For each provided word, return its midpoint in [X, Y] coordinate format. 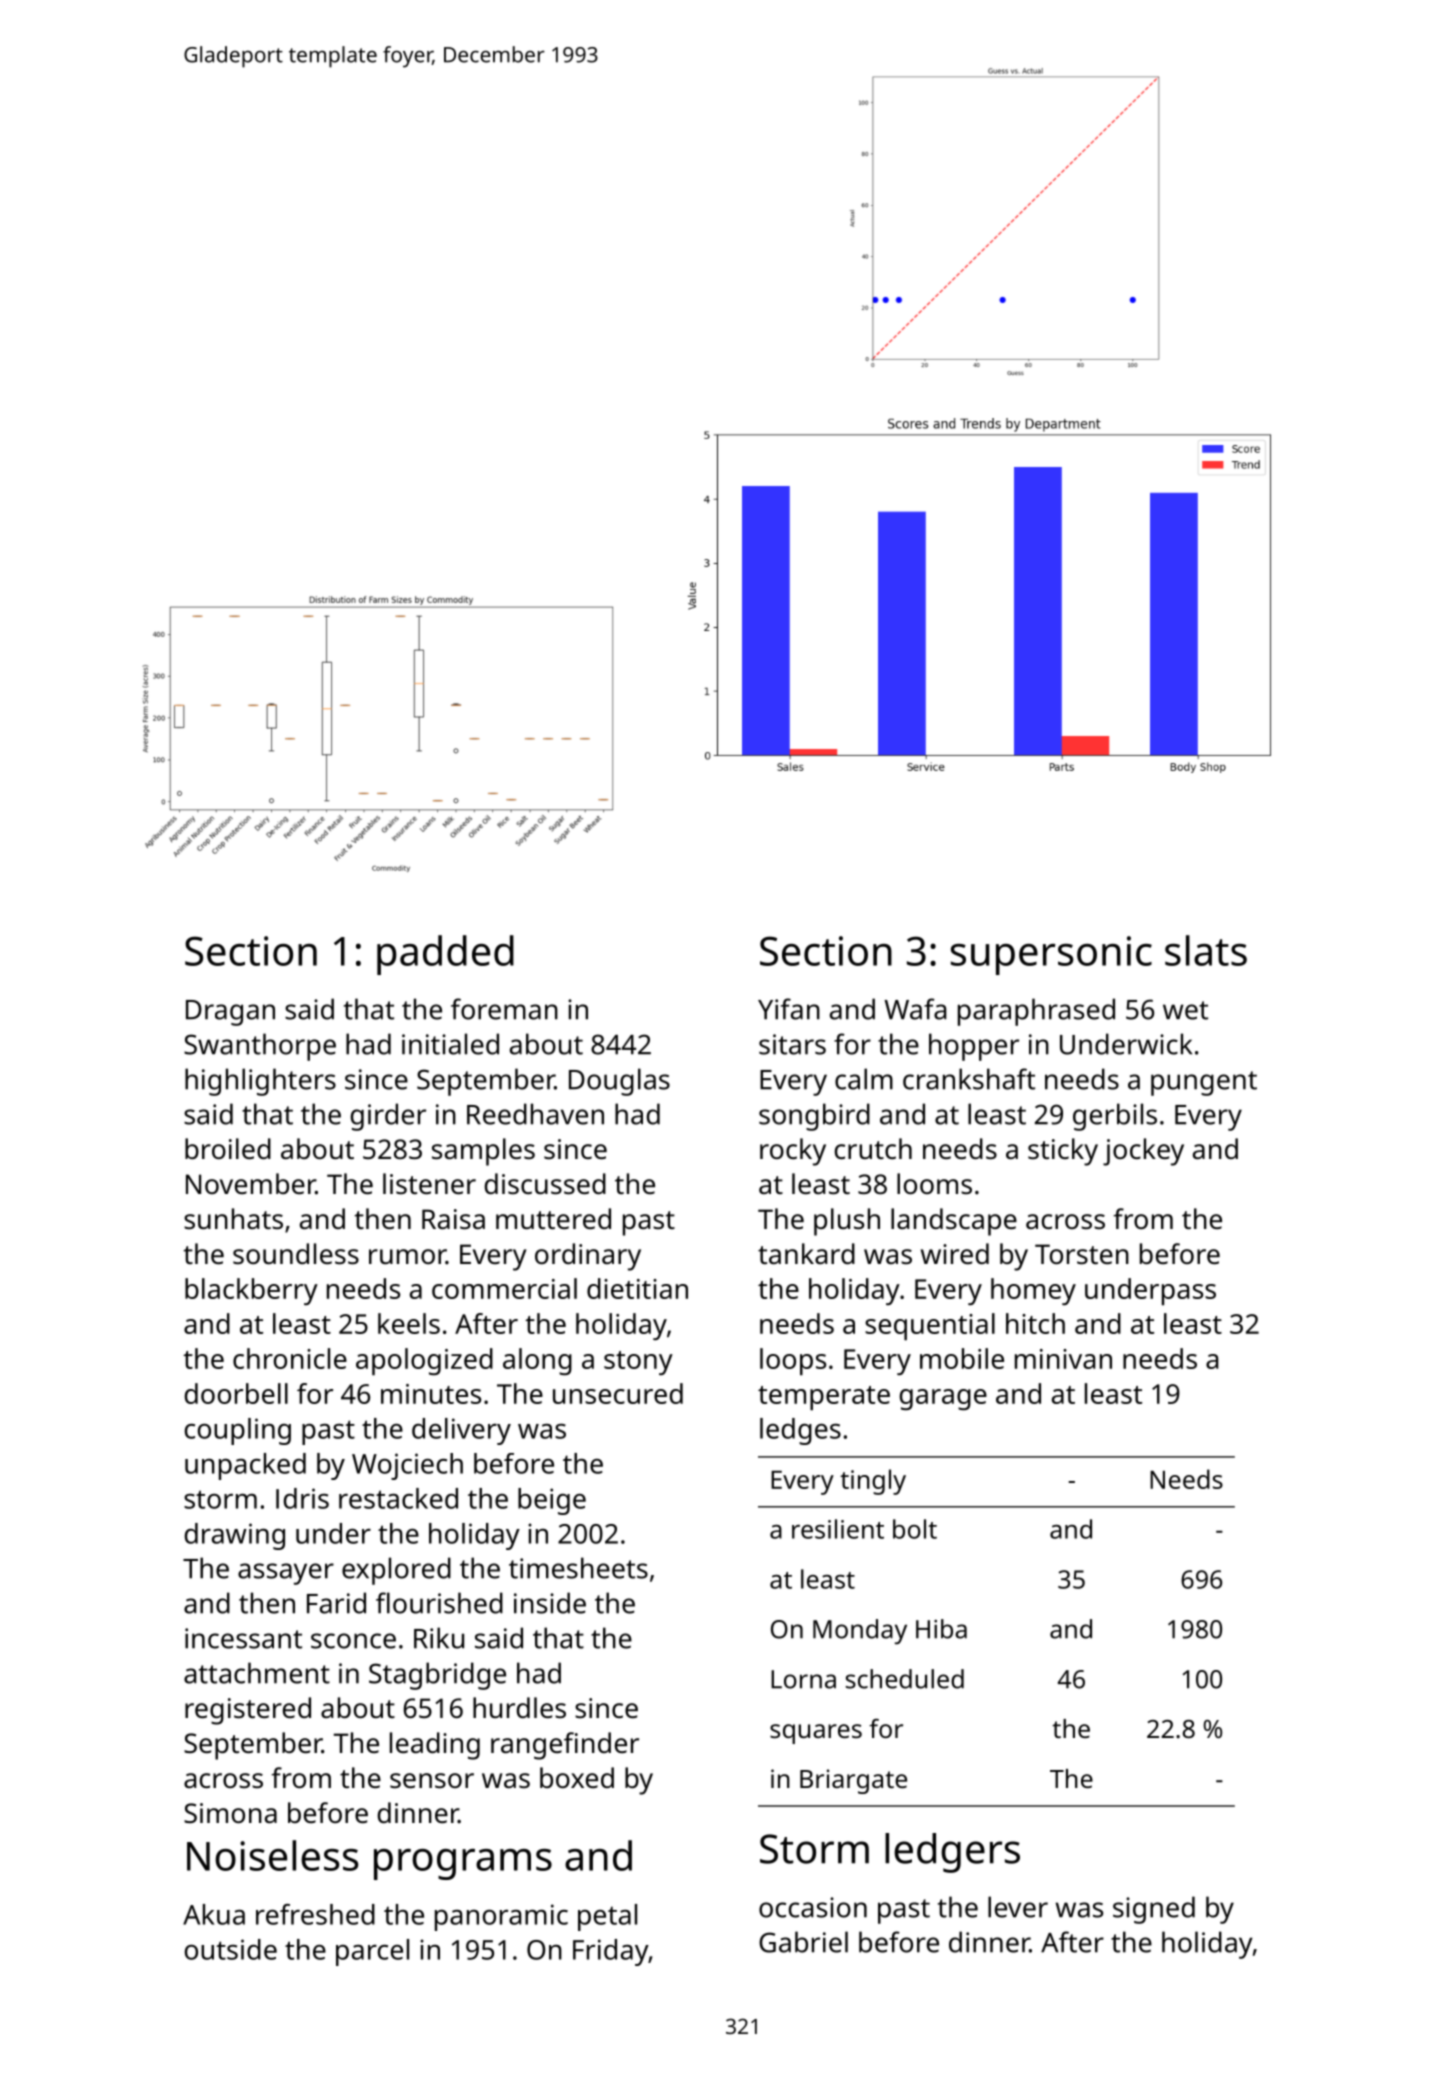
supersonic [1051, 955]
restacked [398, 1498]
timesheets [578, 1568]
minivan [1063, 1359]
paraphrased [1036, 1012]
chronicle [290, 1358]
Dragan [230, 1013]
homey [1033, 1291]
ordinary [588, 1257]
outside [231, 1949]
